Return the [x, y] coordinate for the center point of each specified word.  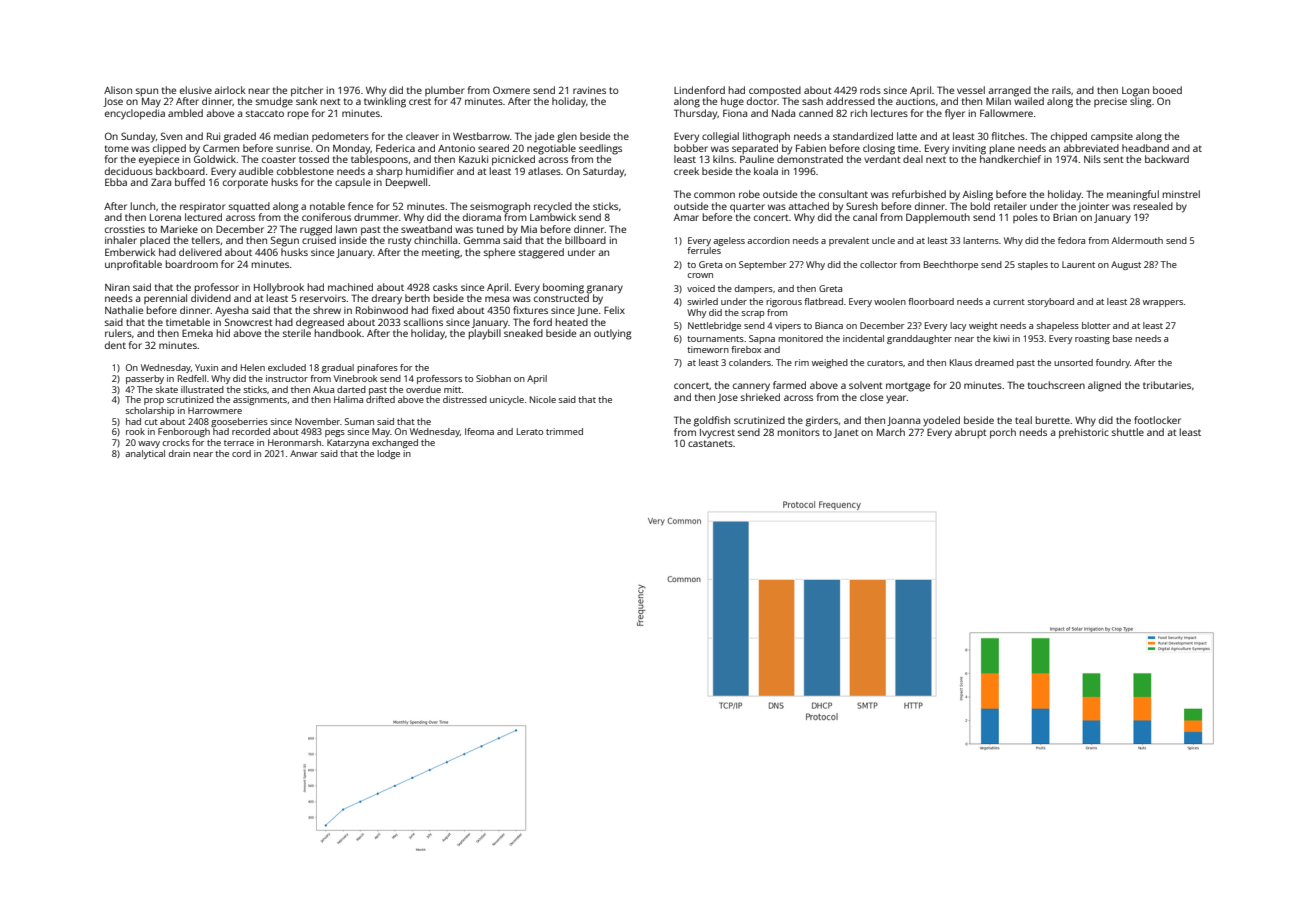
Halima [348, 399]
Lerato [530, 431]
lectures [889, 113]
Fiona [735, 113]
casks [445, 287]
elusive [196, 90]
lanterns [981, 240]
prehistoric [1084, 433]
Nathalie [124, 310]
